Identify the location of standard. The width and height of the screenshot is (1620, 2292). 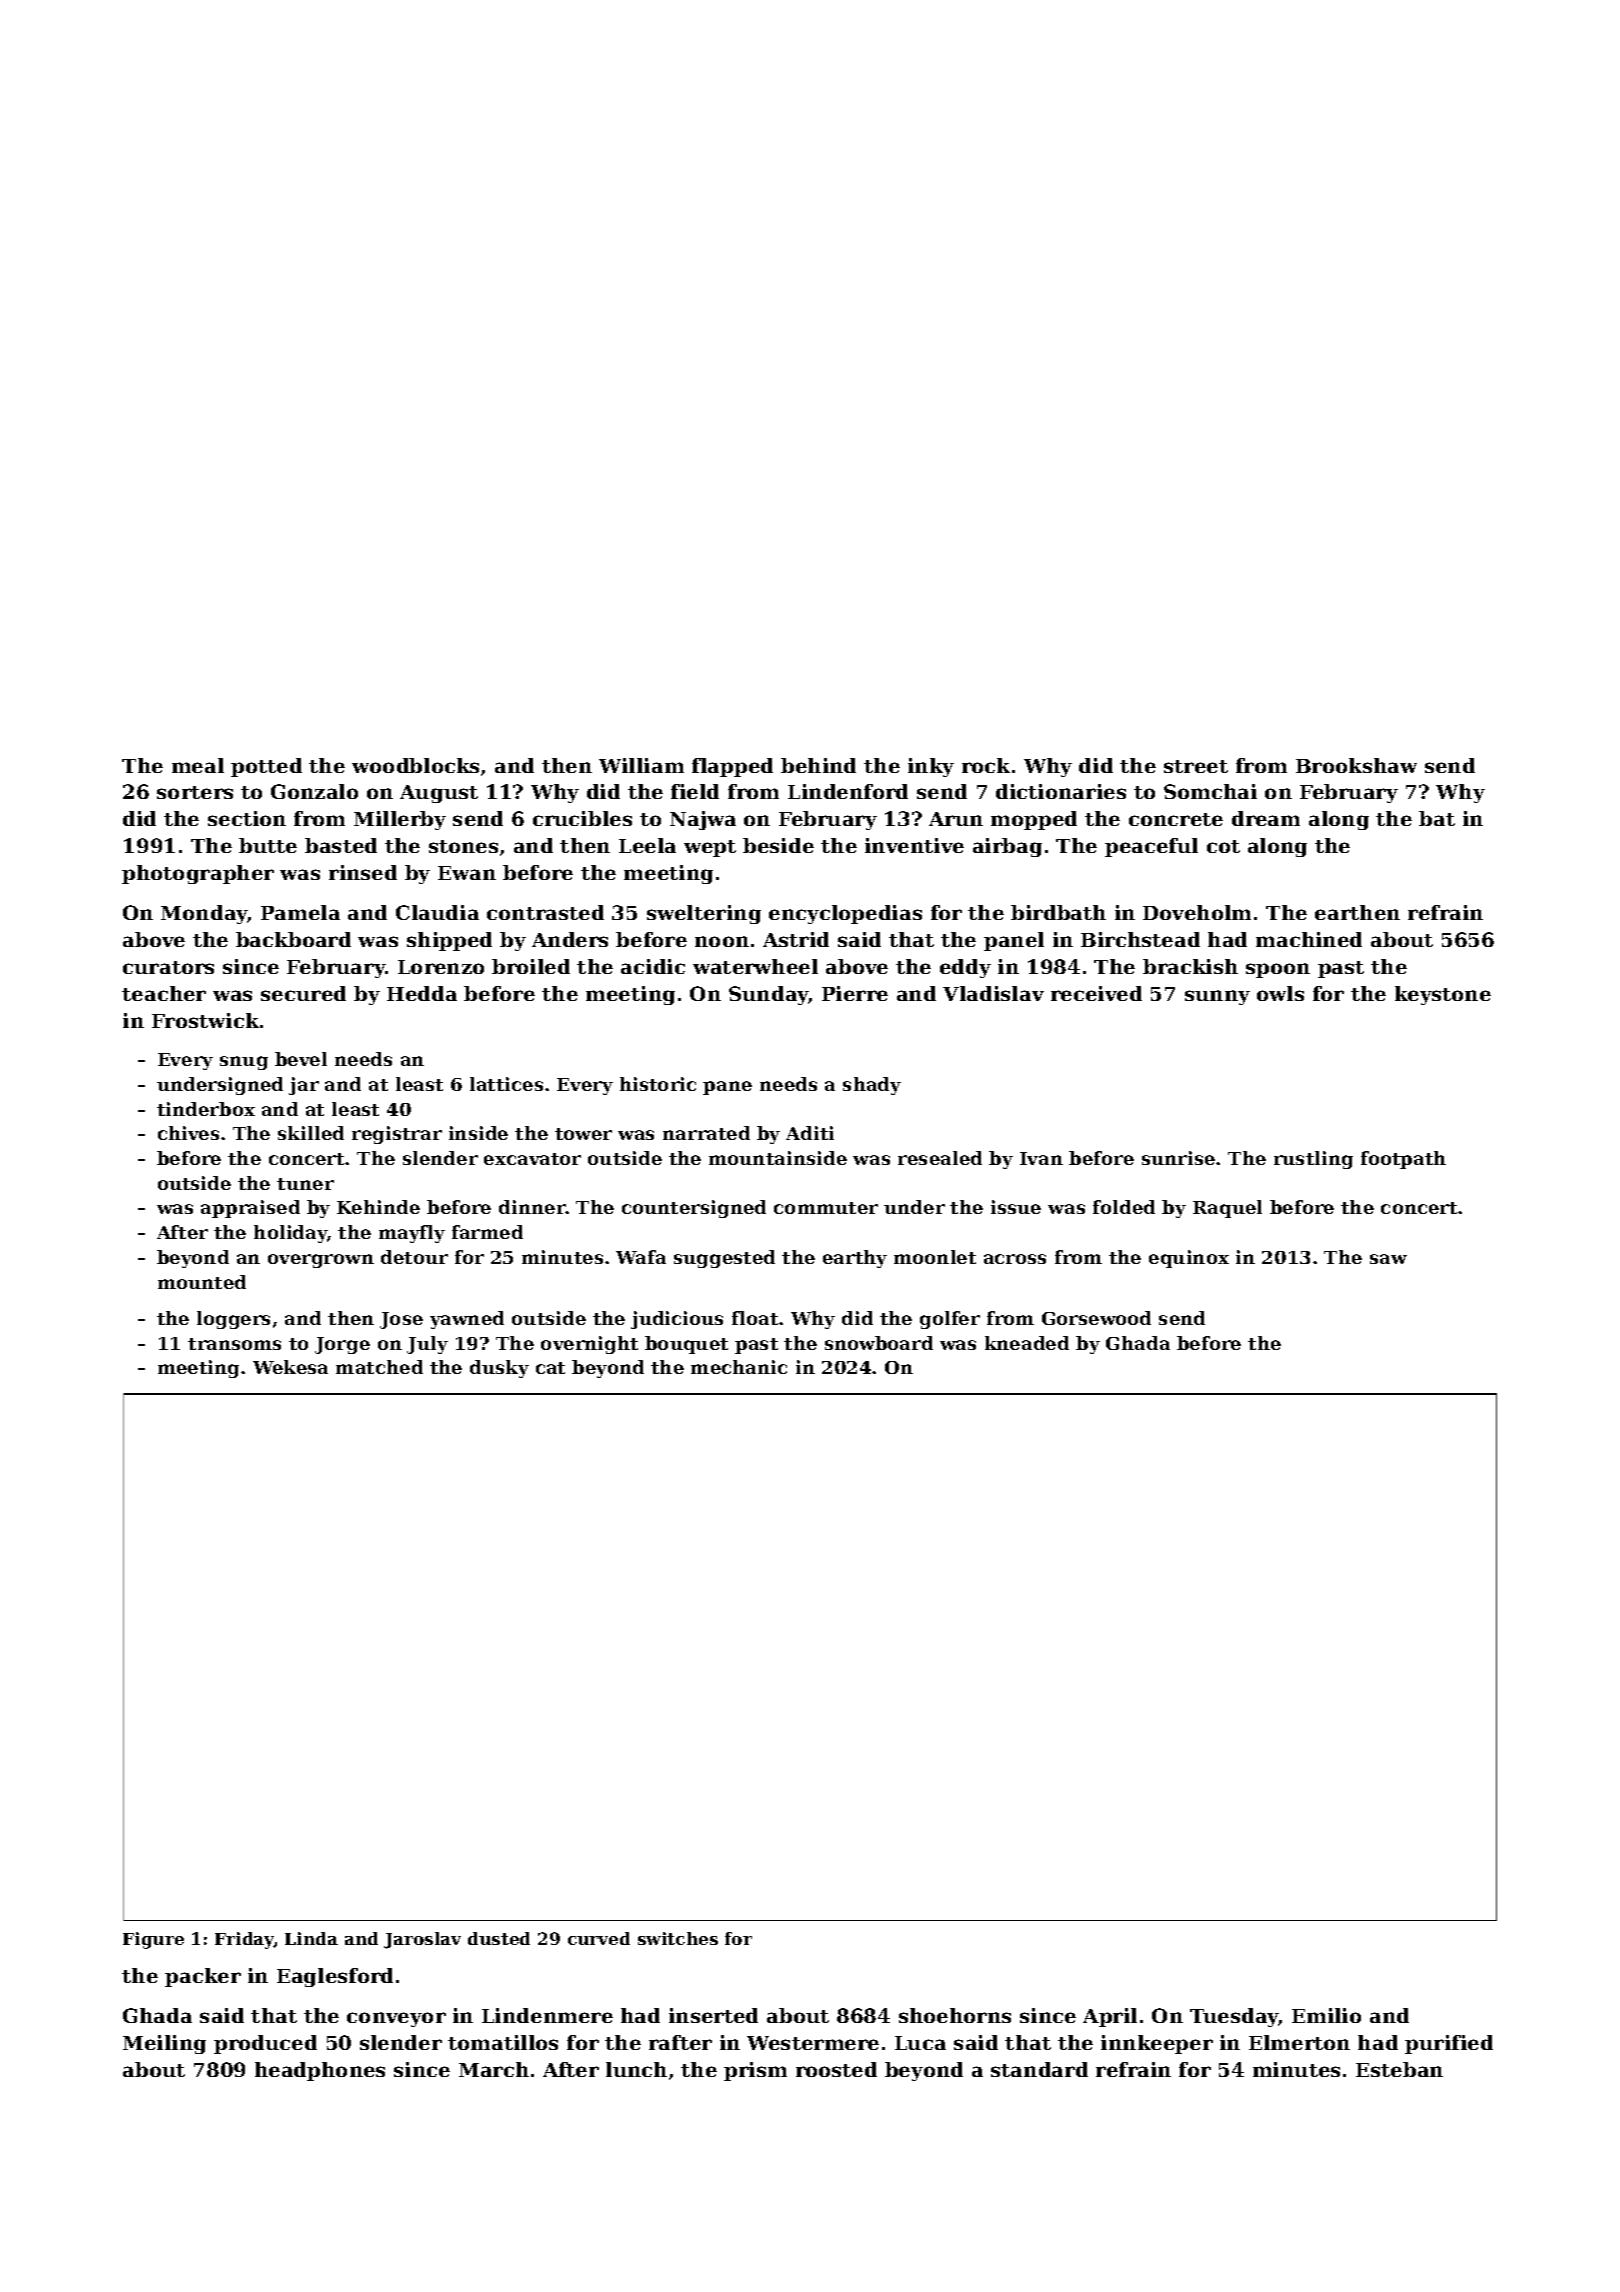
(1039, 2069).
